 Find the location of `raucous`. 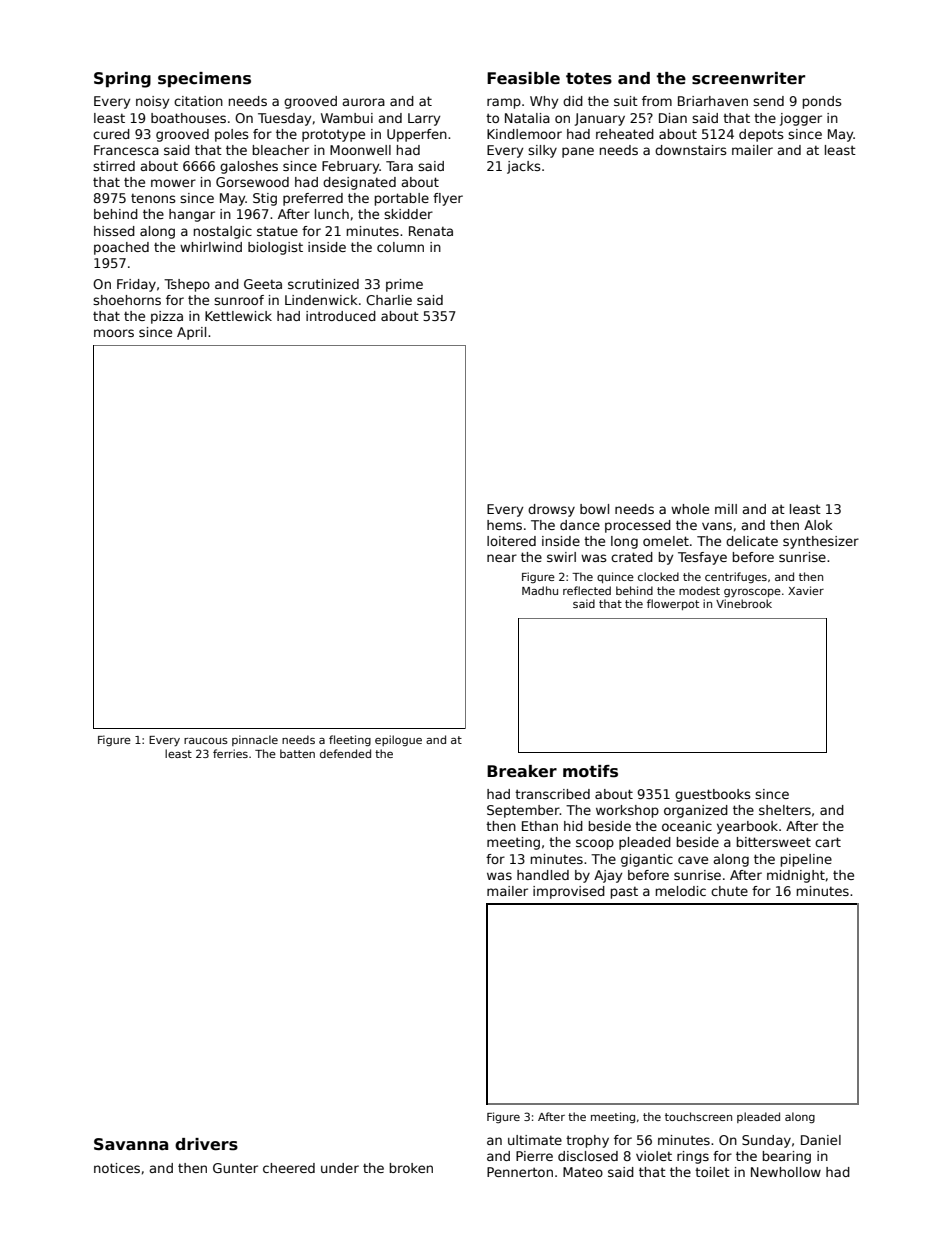

raucous is located at coordinates (206, 741).
